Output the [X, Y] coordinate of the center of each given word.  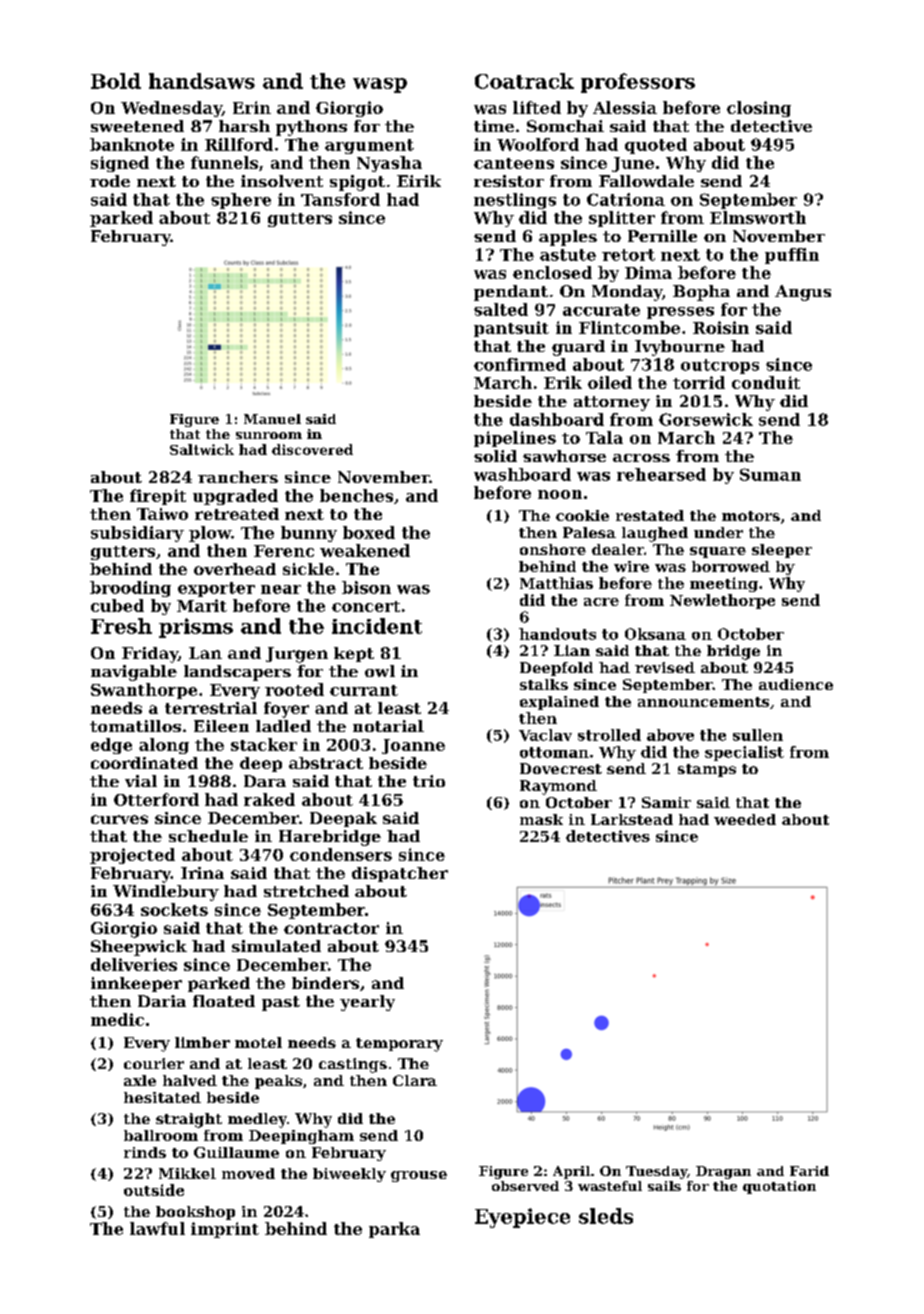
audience [796, 684]
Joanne [413, 746]
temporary [399, 1045]
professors [638, 83]
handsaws [202, 81]
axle [140, 1080]
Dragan [723, 1172]
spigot [357, 183]
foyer [286, 710]
